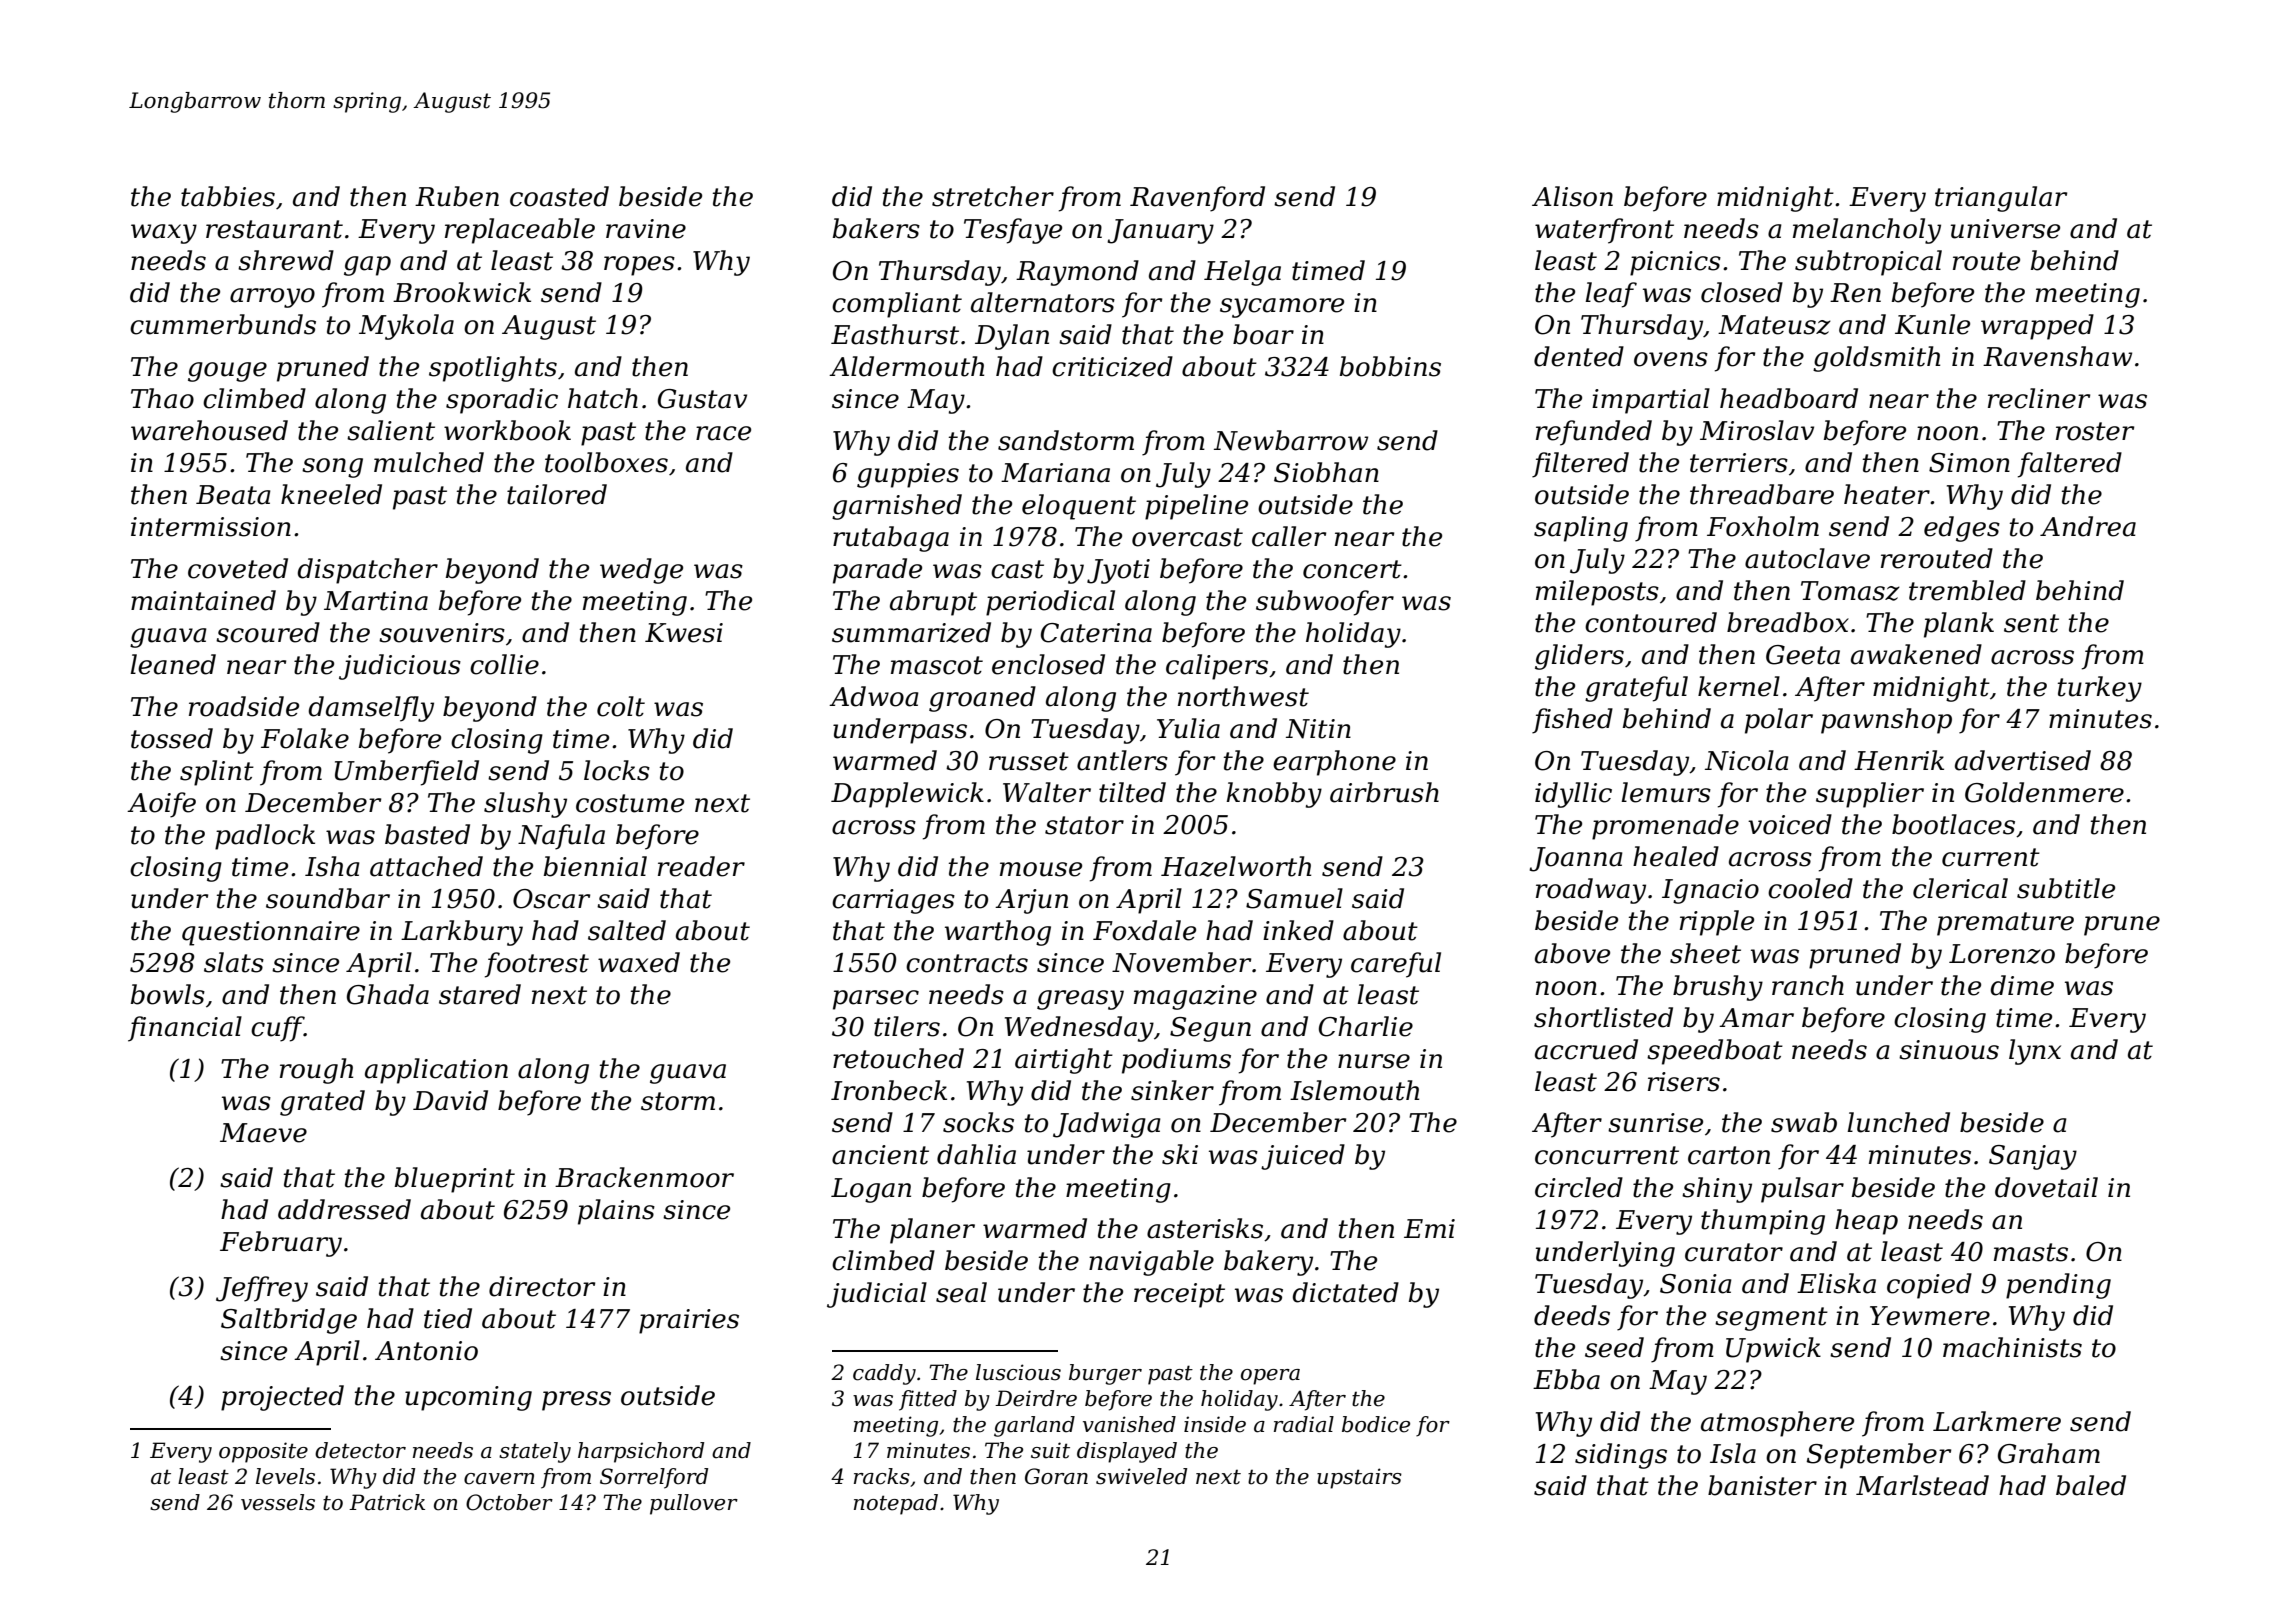 This screenshot has height=1620, width=2292. Describe the element at coordinates (639, 962) in the screenshot. I see `waxed` at that location.
